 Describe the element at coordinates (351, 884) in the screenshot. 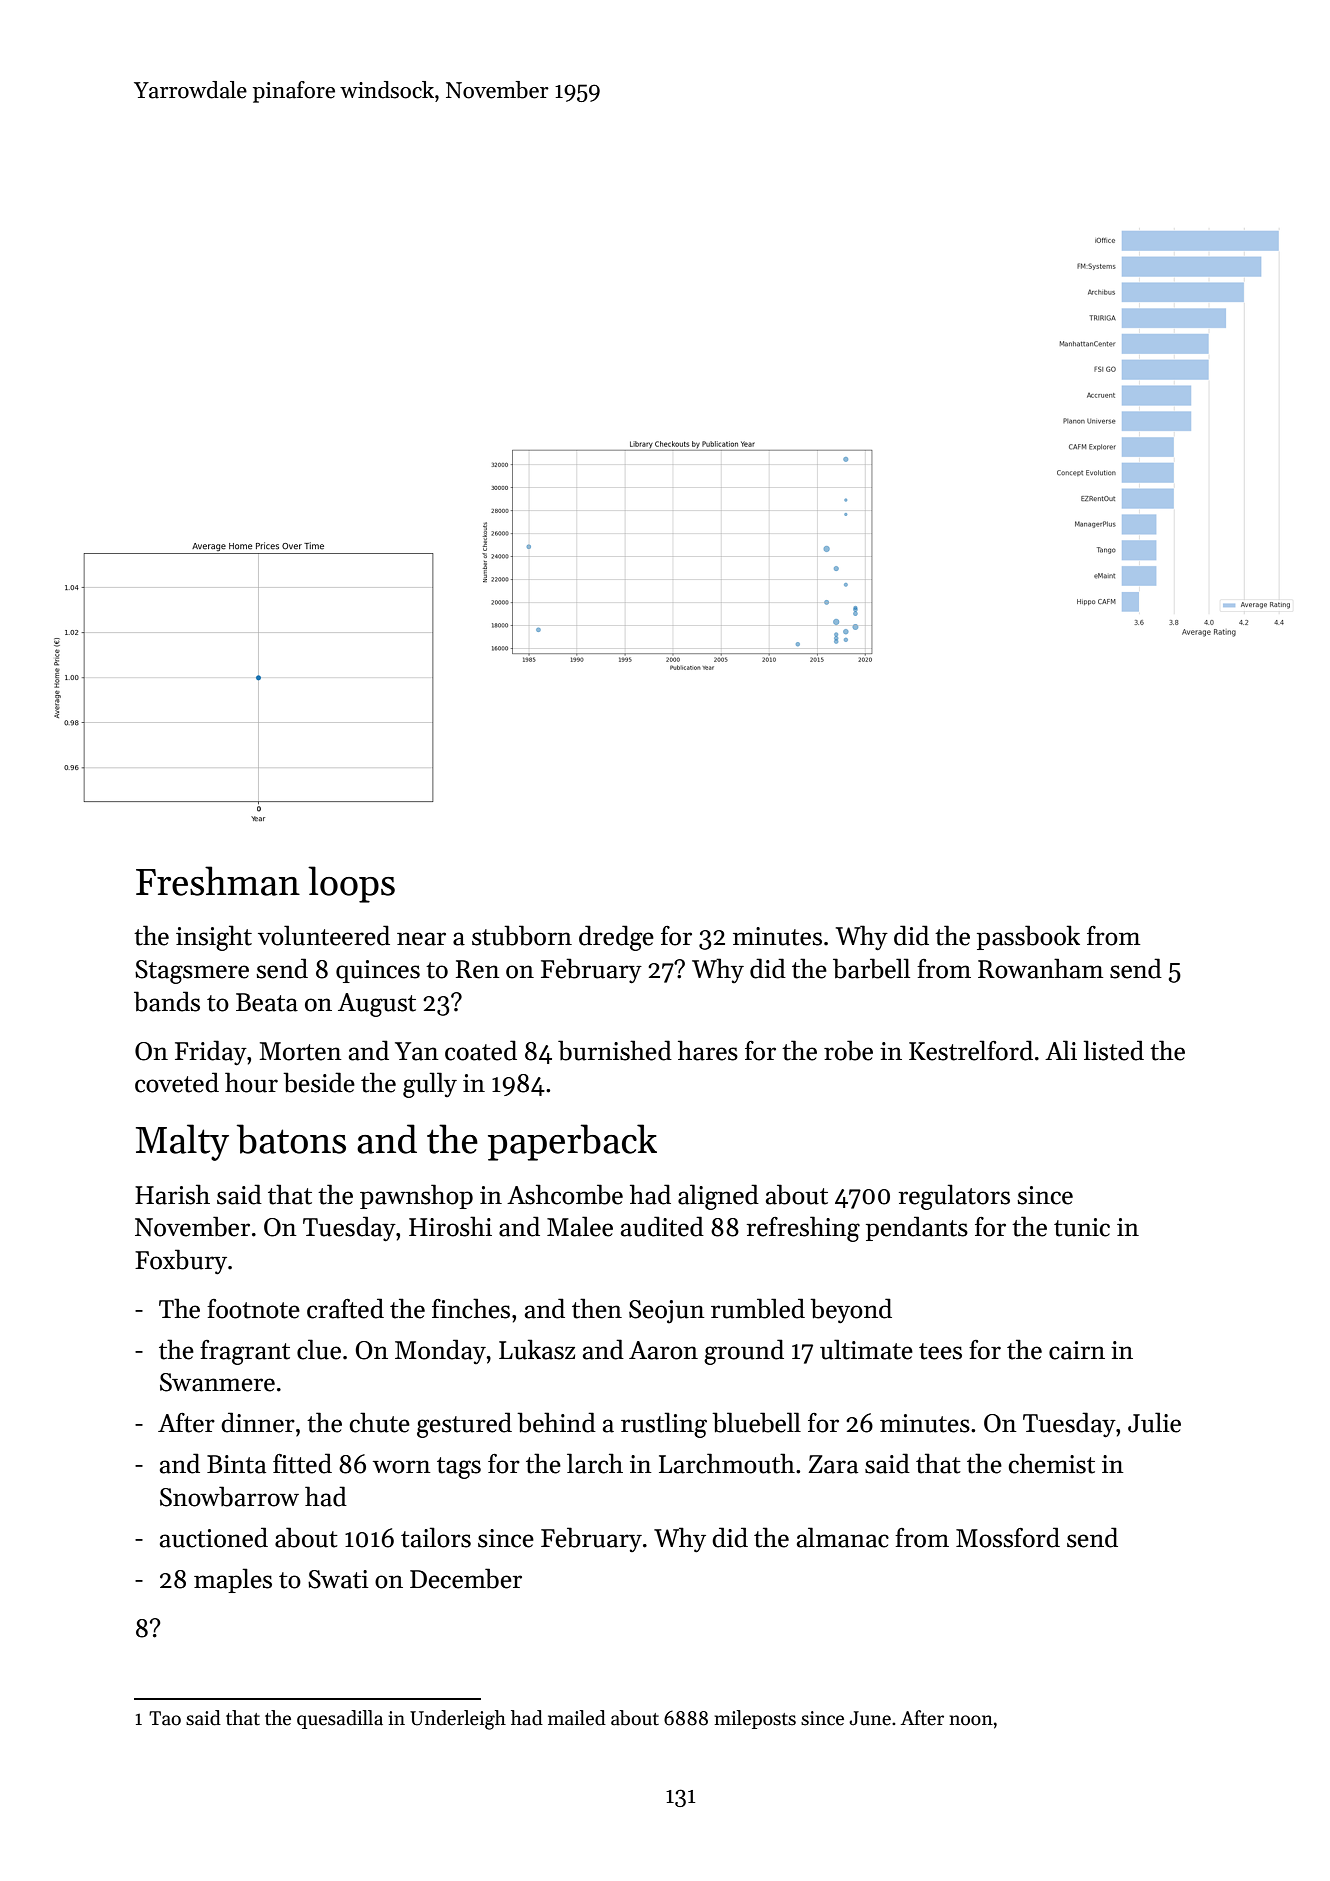

I see `loops` at that location.
